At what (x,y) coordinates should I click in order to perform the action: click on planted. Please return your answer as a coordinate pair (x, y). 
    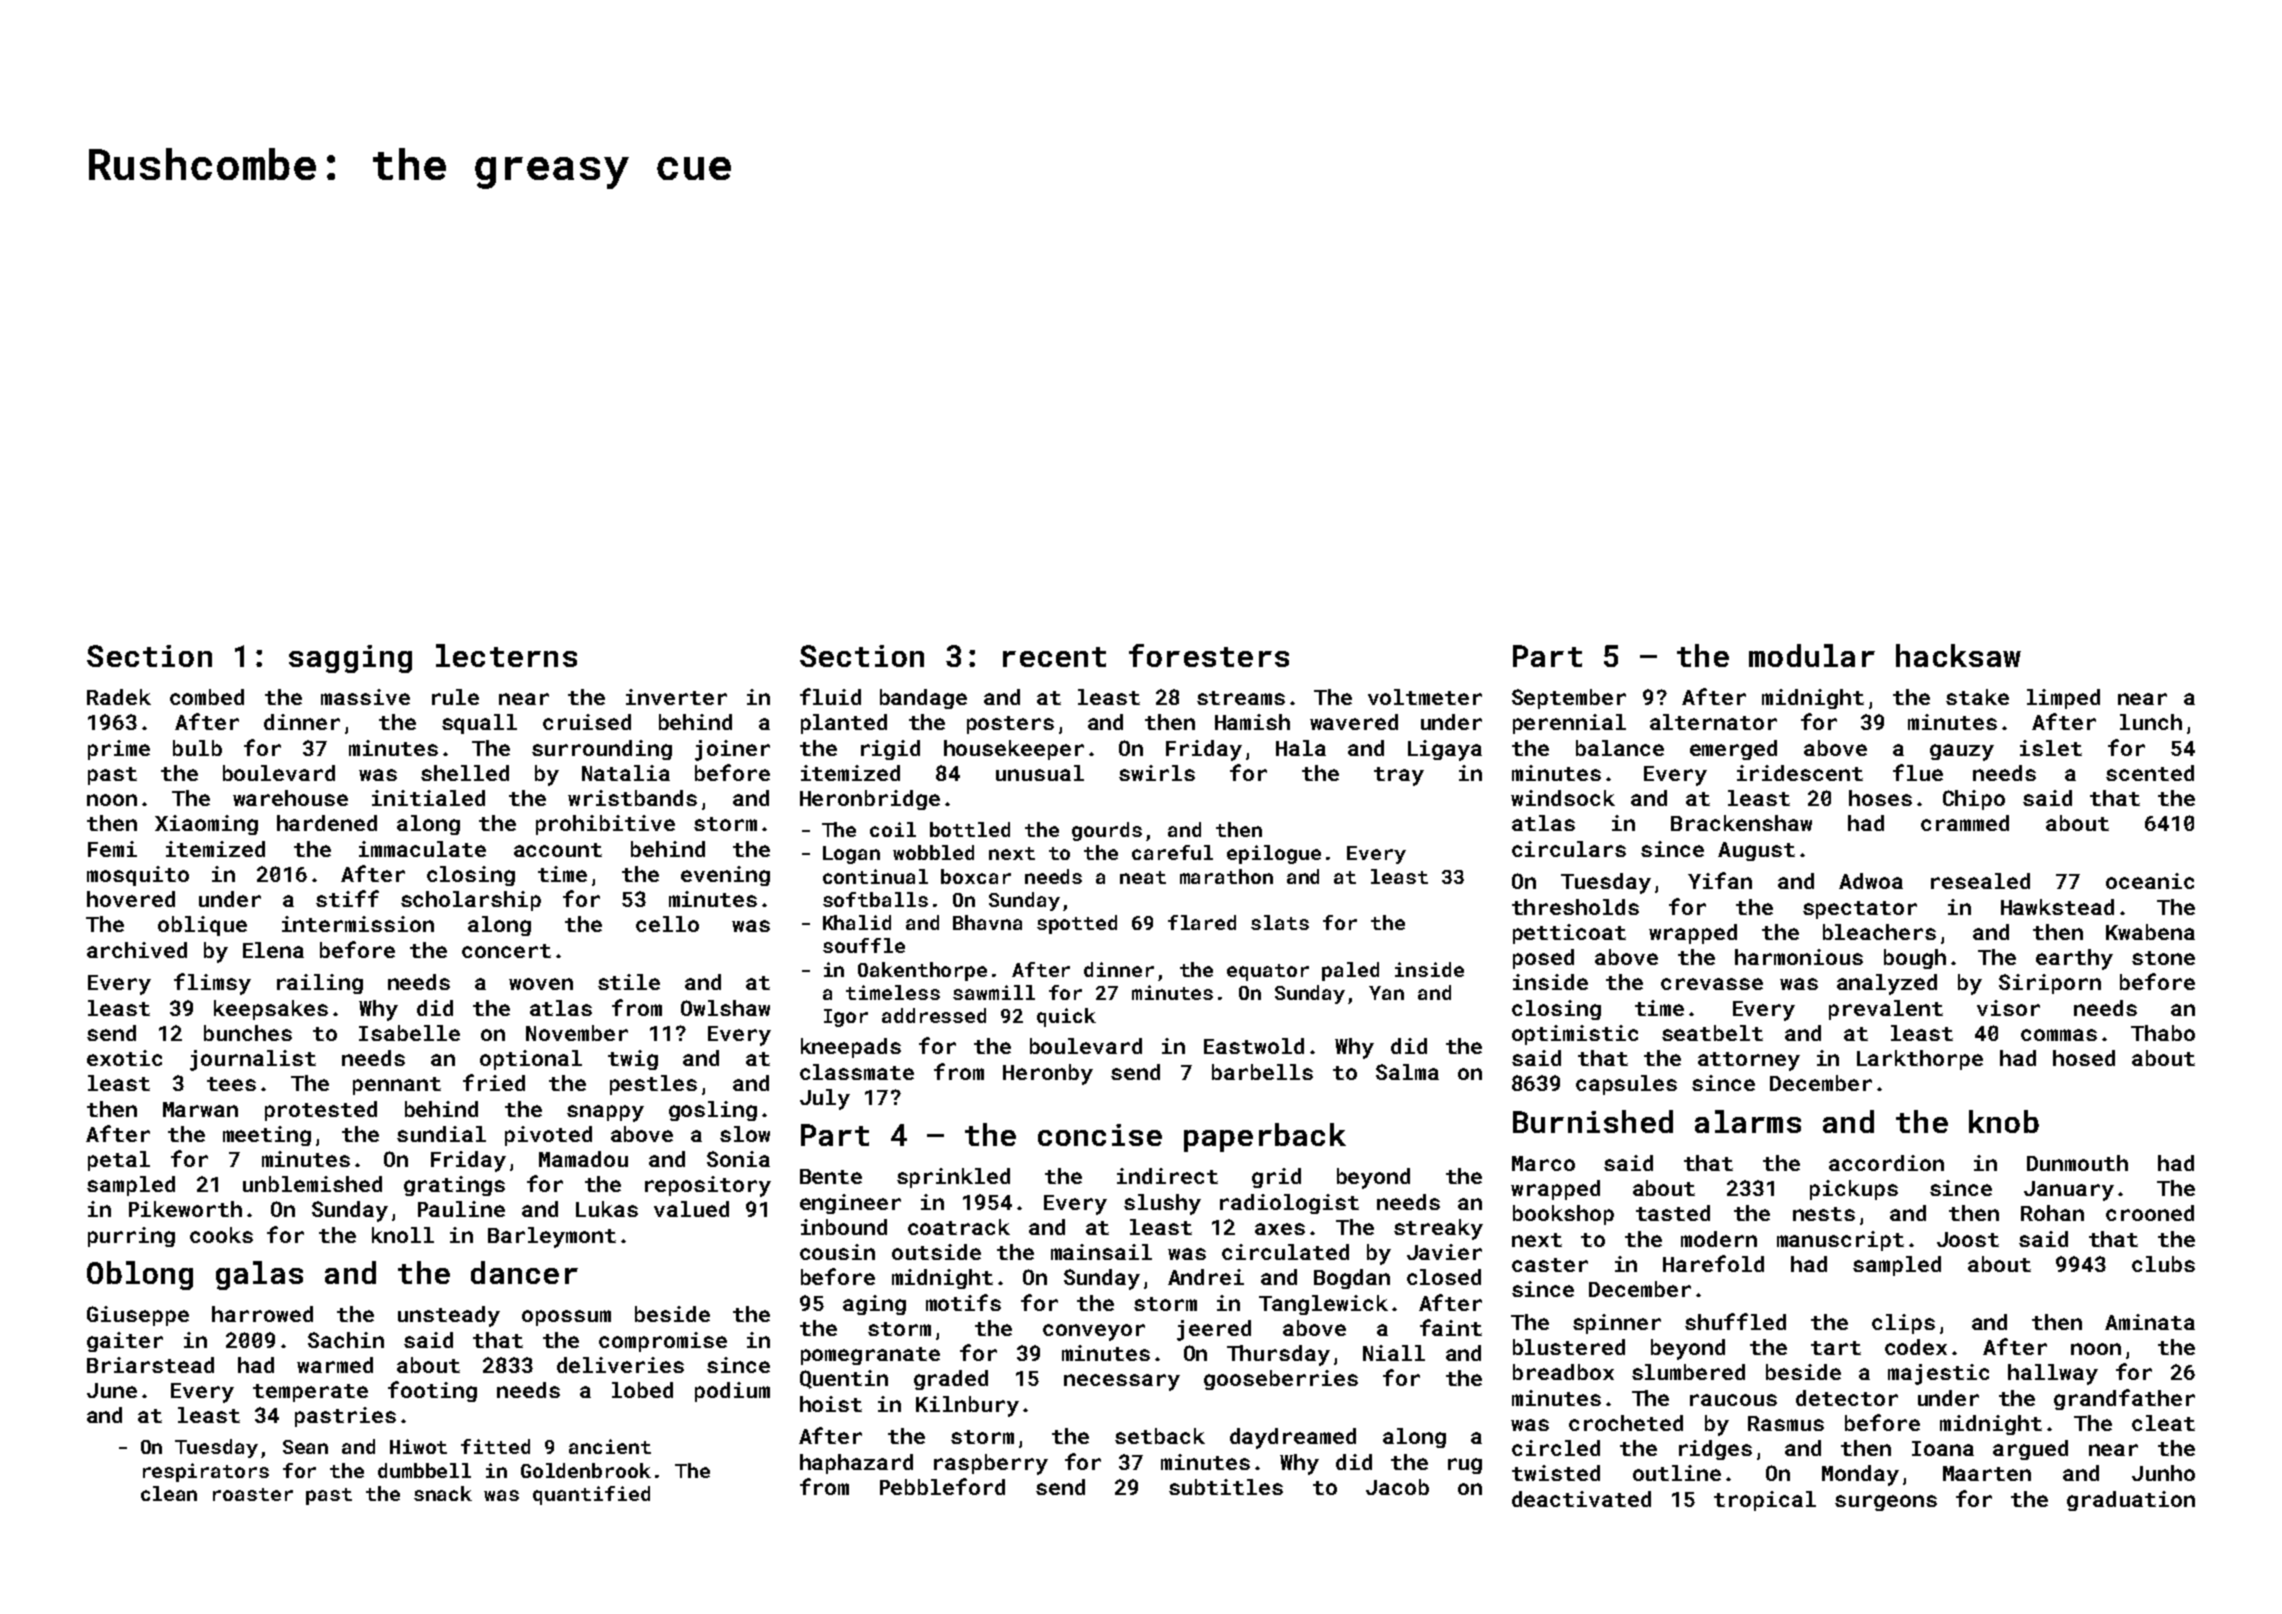
    Looking at the image, I should click on (844, 724).
